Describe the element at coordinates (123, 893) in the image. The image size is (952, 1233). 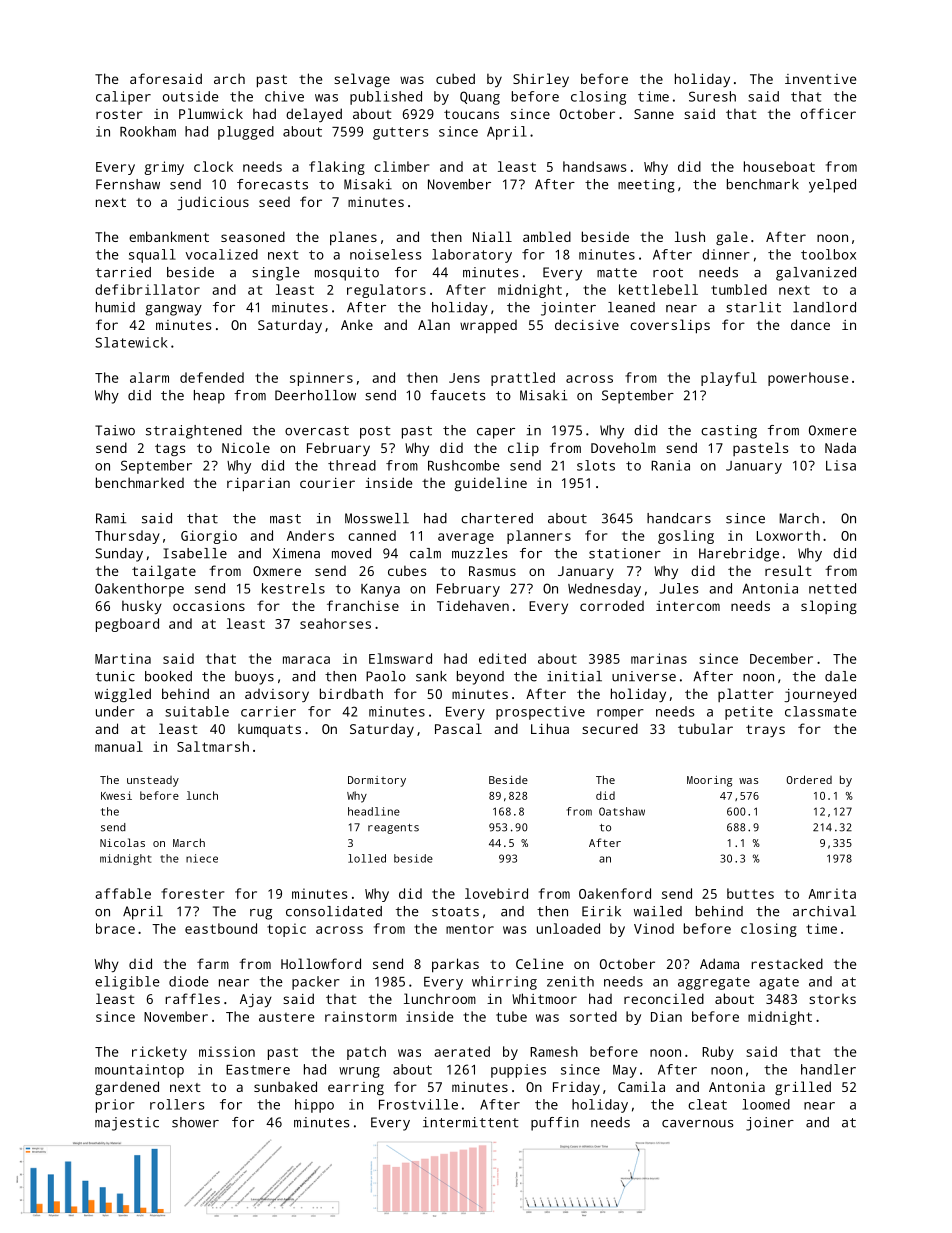
I see `affable` at that location.
